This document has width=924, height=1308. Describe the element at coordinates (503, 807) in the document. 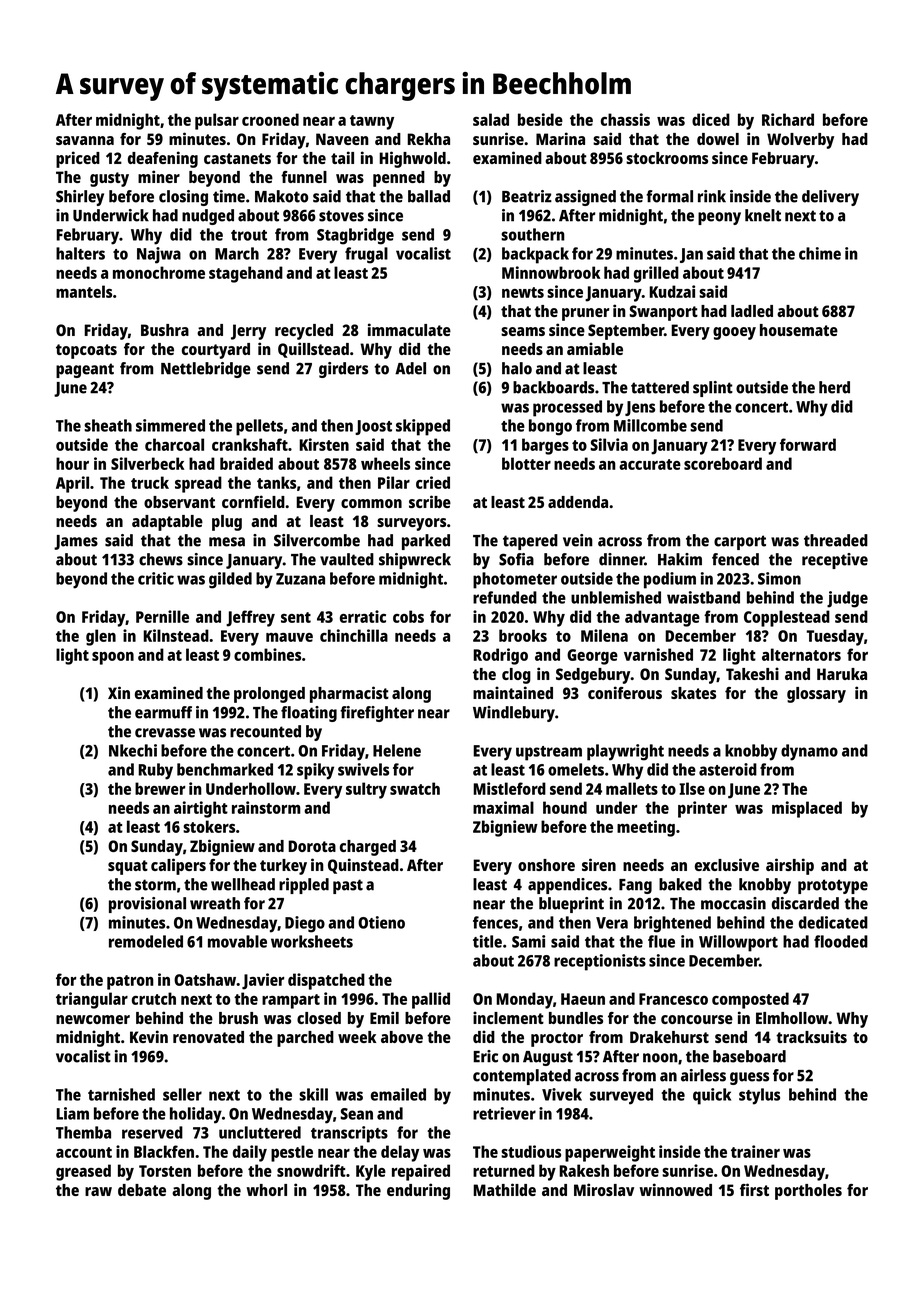

I see `maximal` at that location.
